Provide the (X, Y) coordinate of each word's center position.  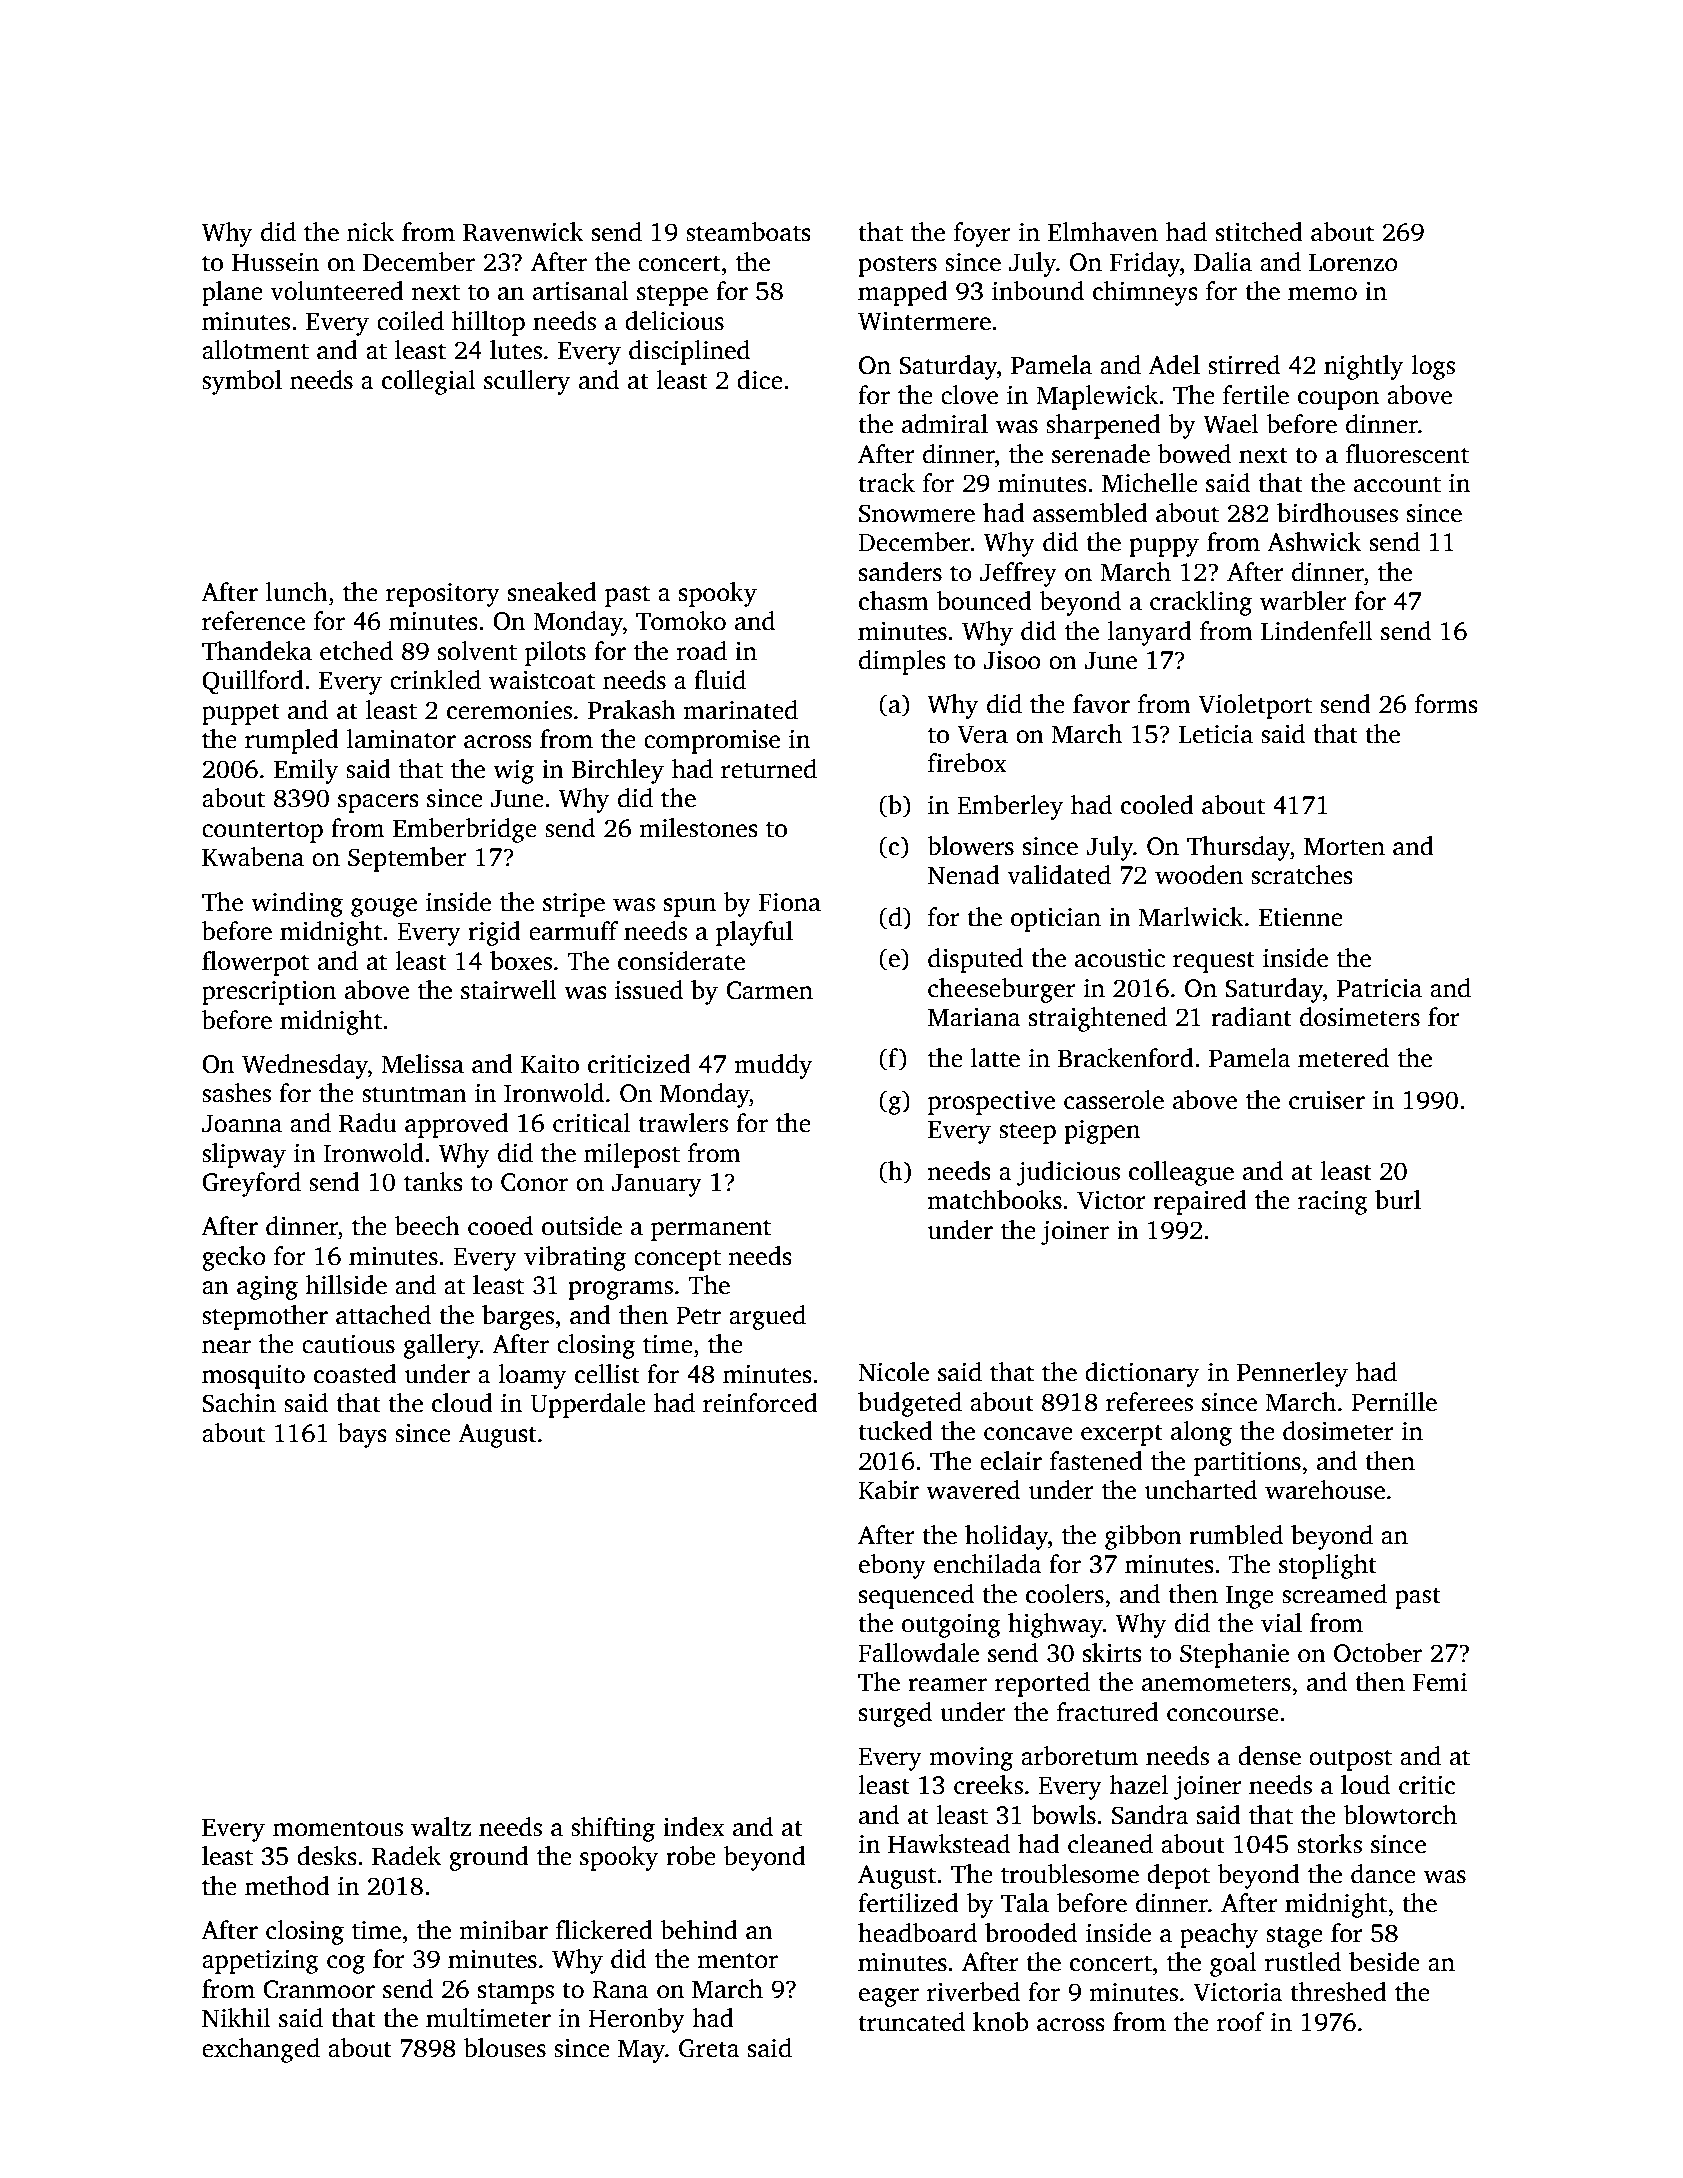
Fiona (790, 902)
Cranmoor (319, 1989)
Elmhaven (1103, 232)
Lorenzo (1353, 263)
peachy (1219, 1935)
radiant (1251, 1017)
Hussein (275, 262)
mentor (738, 1960)
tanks (433, 1182)
